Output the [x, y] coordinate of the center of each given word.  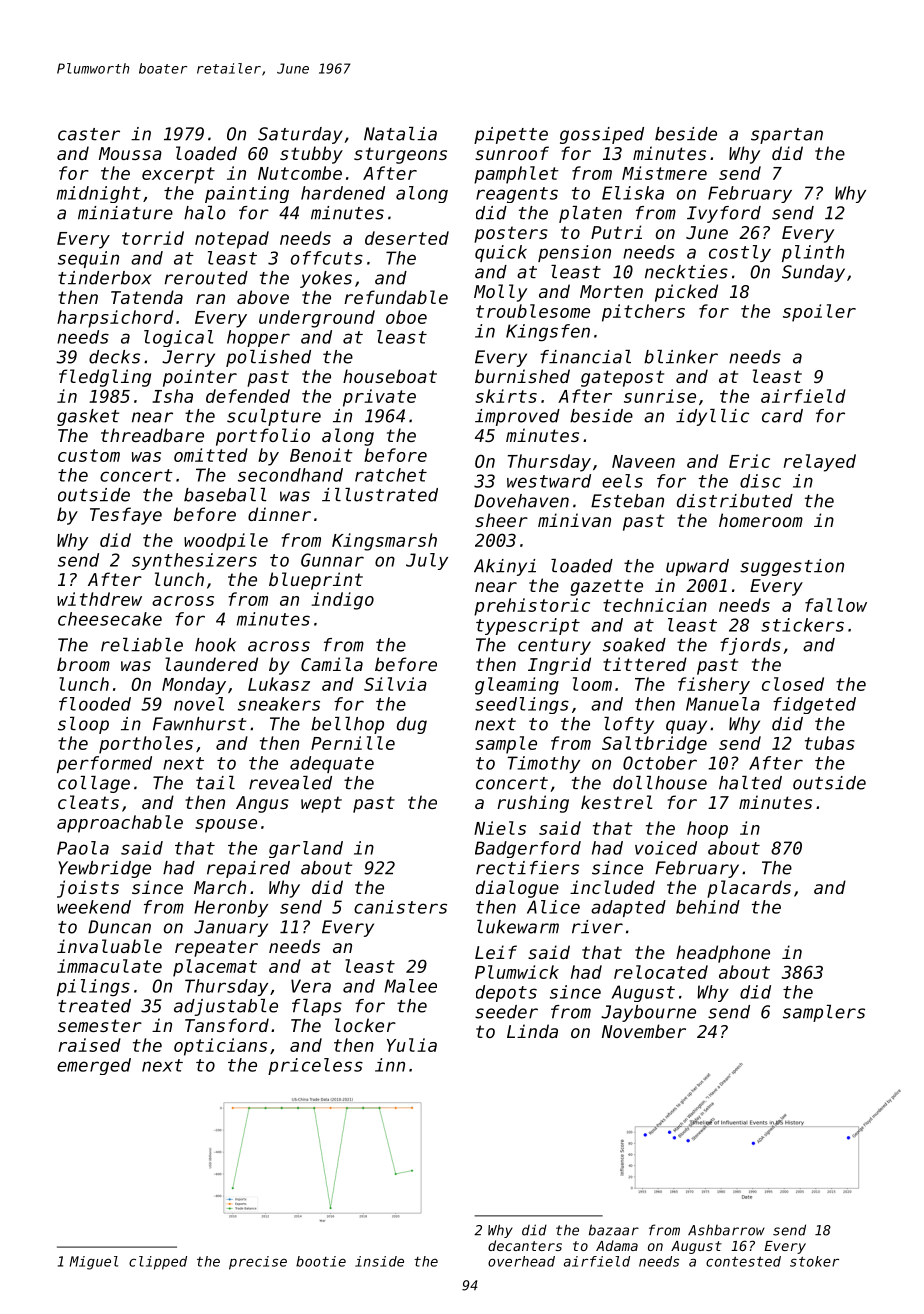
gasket [88, 417]
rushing [533, 804]
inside [379, 1261]
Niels [500, 828]
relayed [820, 463]
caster [89, 134]
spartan [787, 136]
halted [750, 783]
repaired [248, 869]
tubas [830, 743]
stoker [814, 1261]
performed [104, 764]
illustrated [380, 495]
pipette [511, 135]
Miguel [94, 1263]
